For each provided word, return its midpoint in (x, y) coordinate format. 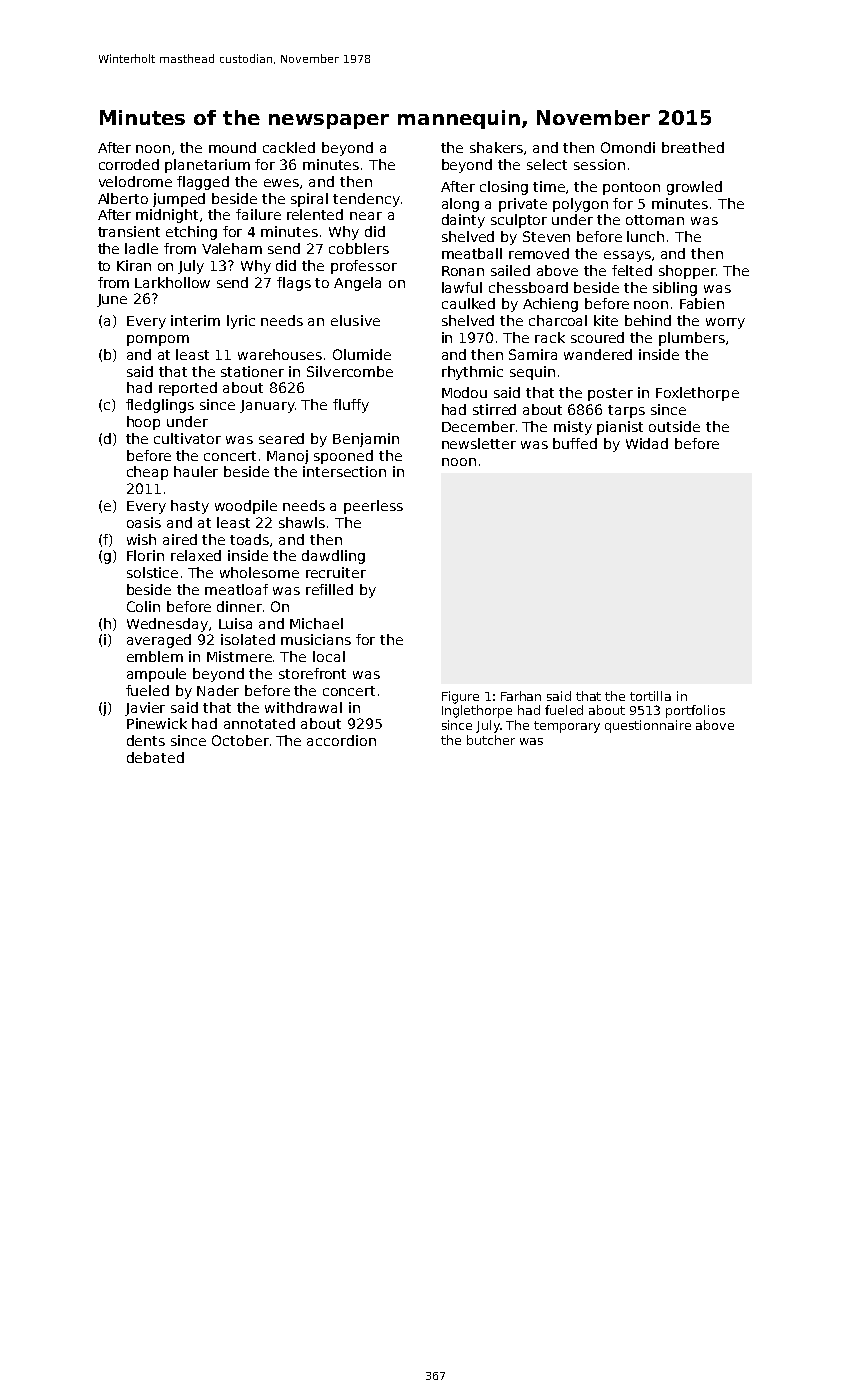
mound (232, 147)
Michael (316, 623)
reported (188, 389)
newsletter (479, 443)
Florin (145, 555)
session (599, 164)
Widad (647, 443)
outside (674, 426)
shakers (496, 147)
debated (155, 757)
